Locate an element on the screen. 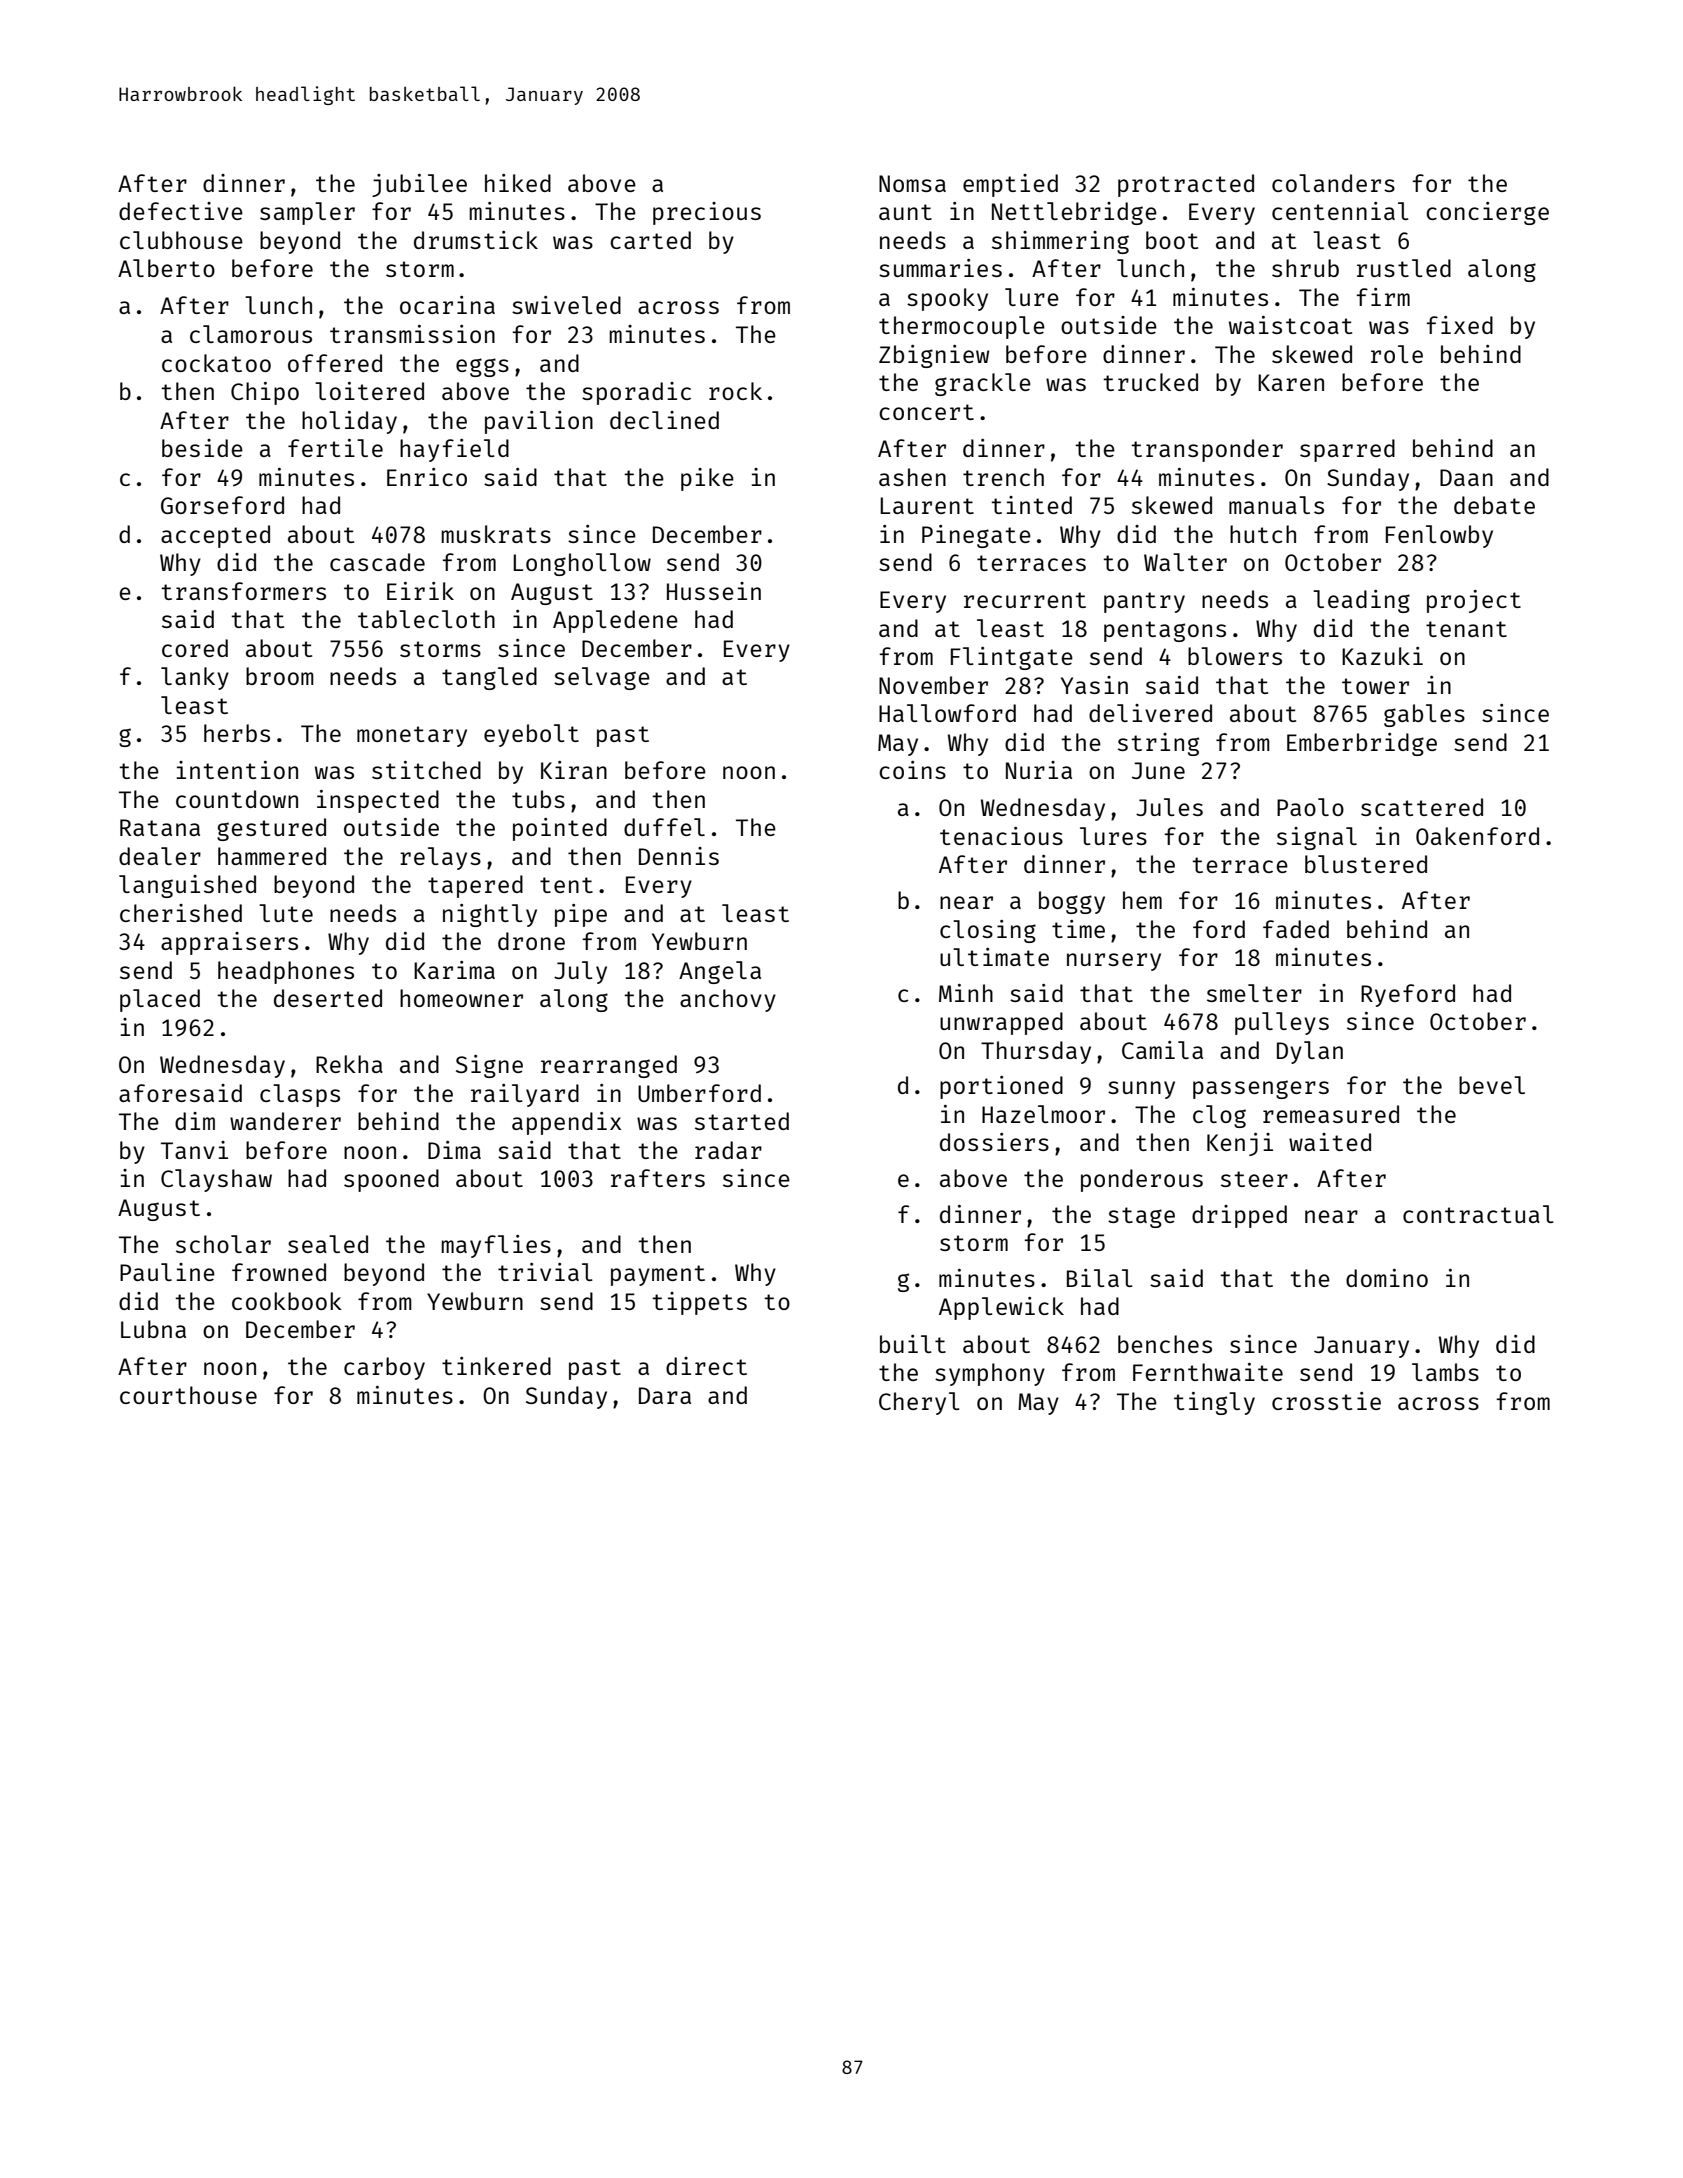 This screenshot has width=1683, height=2178. November is located at coordinates (933, 685).
